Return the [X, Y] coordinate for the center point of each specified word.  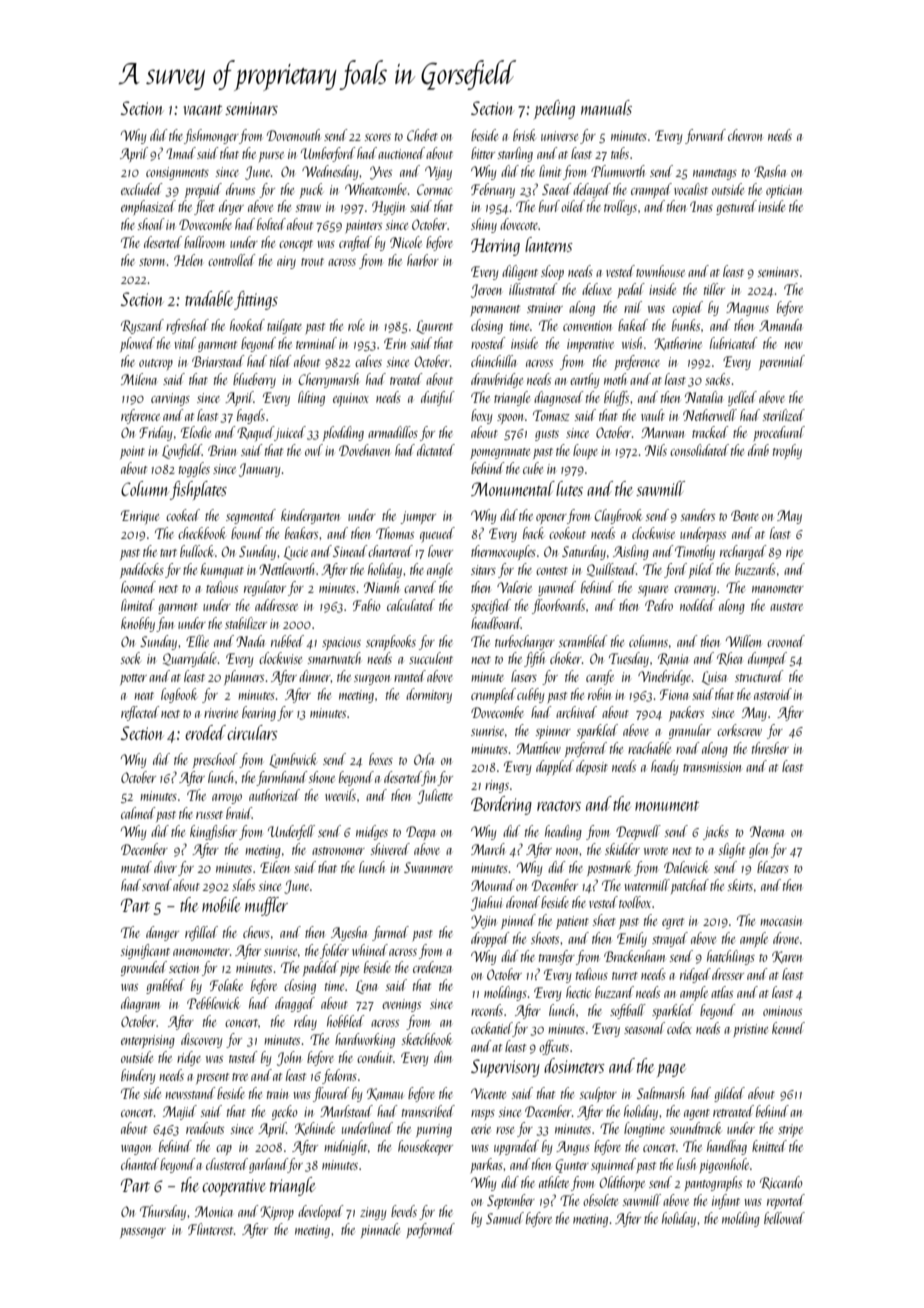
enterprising [148, 1041]
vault [653, 415]
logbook [179, 695]
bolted [271, 224]
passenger [143, 1233]
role [356, 325]
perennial [782, 362]
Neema [767, 831]
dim [443, 1057]
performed [430, 1230]
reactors [559, 806]
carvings [170, 399]
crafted [355, 243]
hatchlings [731, 957]
